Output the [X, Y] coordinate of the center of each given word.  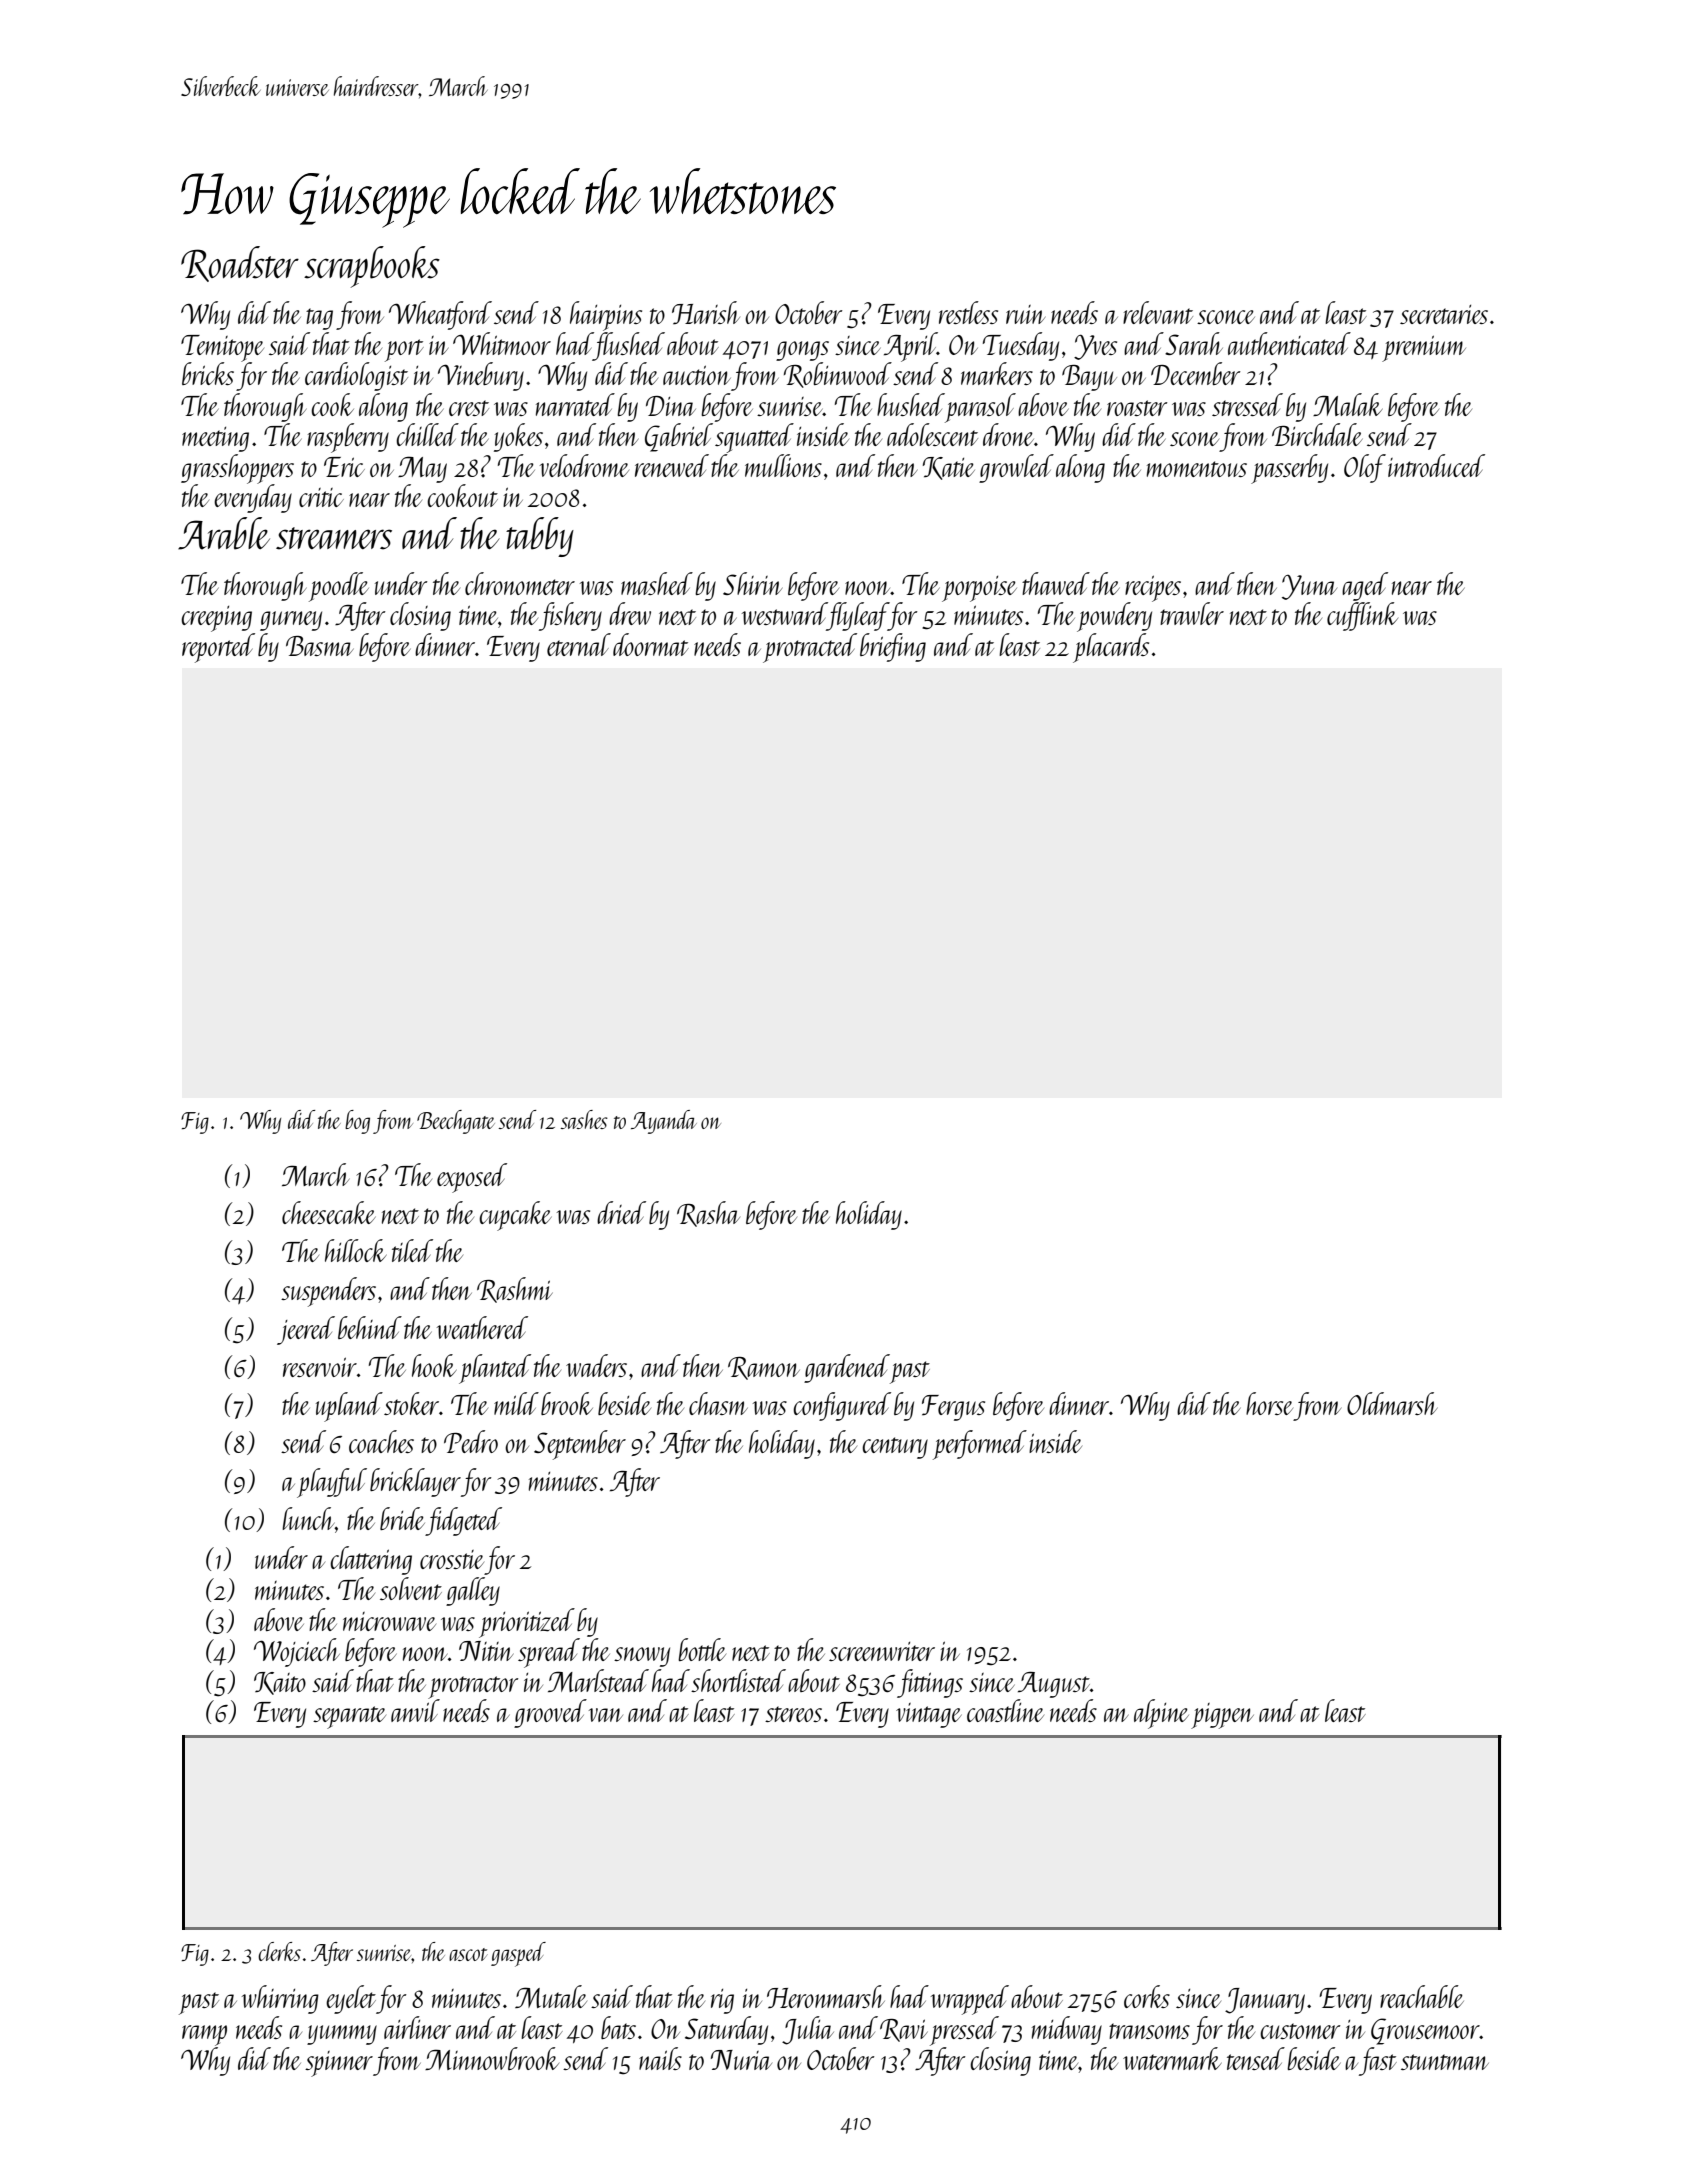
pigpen [1222, 1716]
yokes [518, 437]
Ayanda [664, 1122]
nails [660, 2058]
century [895, 1448]
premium [1424, 348]
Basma [320, 646]
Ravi [904, 2030]
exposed [472, 1178]
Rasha [708, 1214]
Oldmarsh [1392, 1403]
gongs [802, 351]
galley [473, 1591]
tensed [1256, 2058]
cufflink [1362, 616]
